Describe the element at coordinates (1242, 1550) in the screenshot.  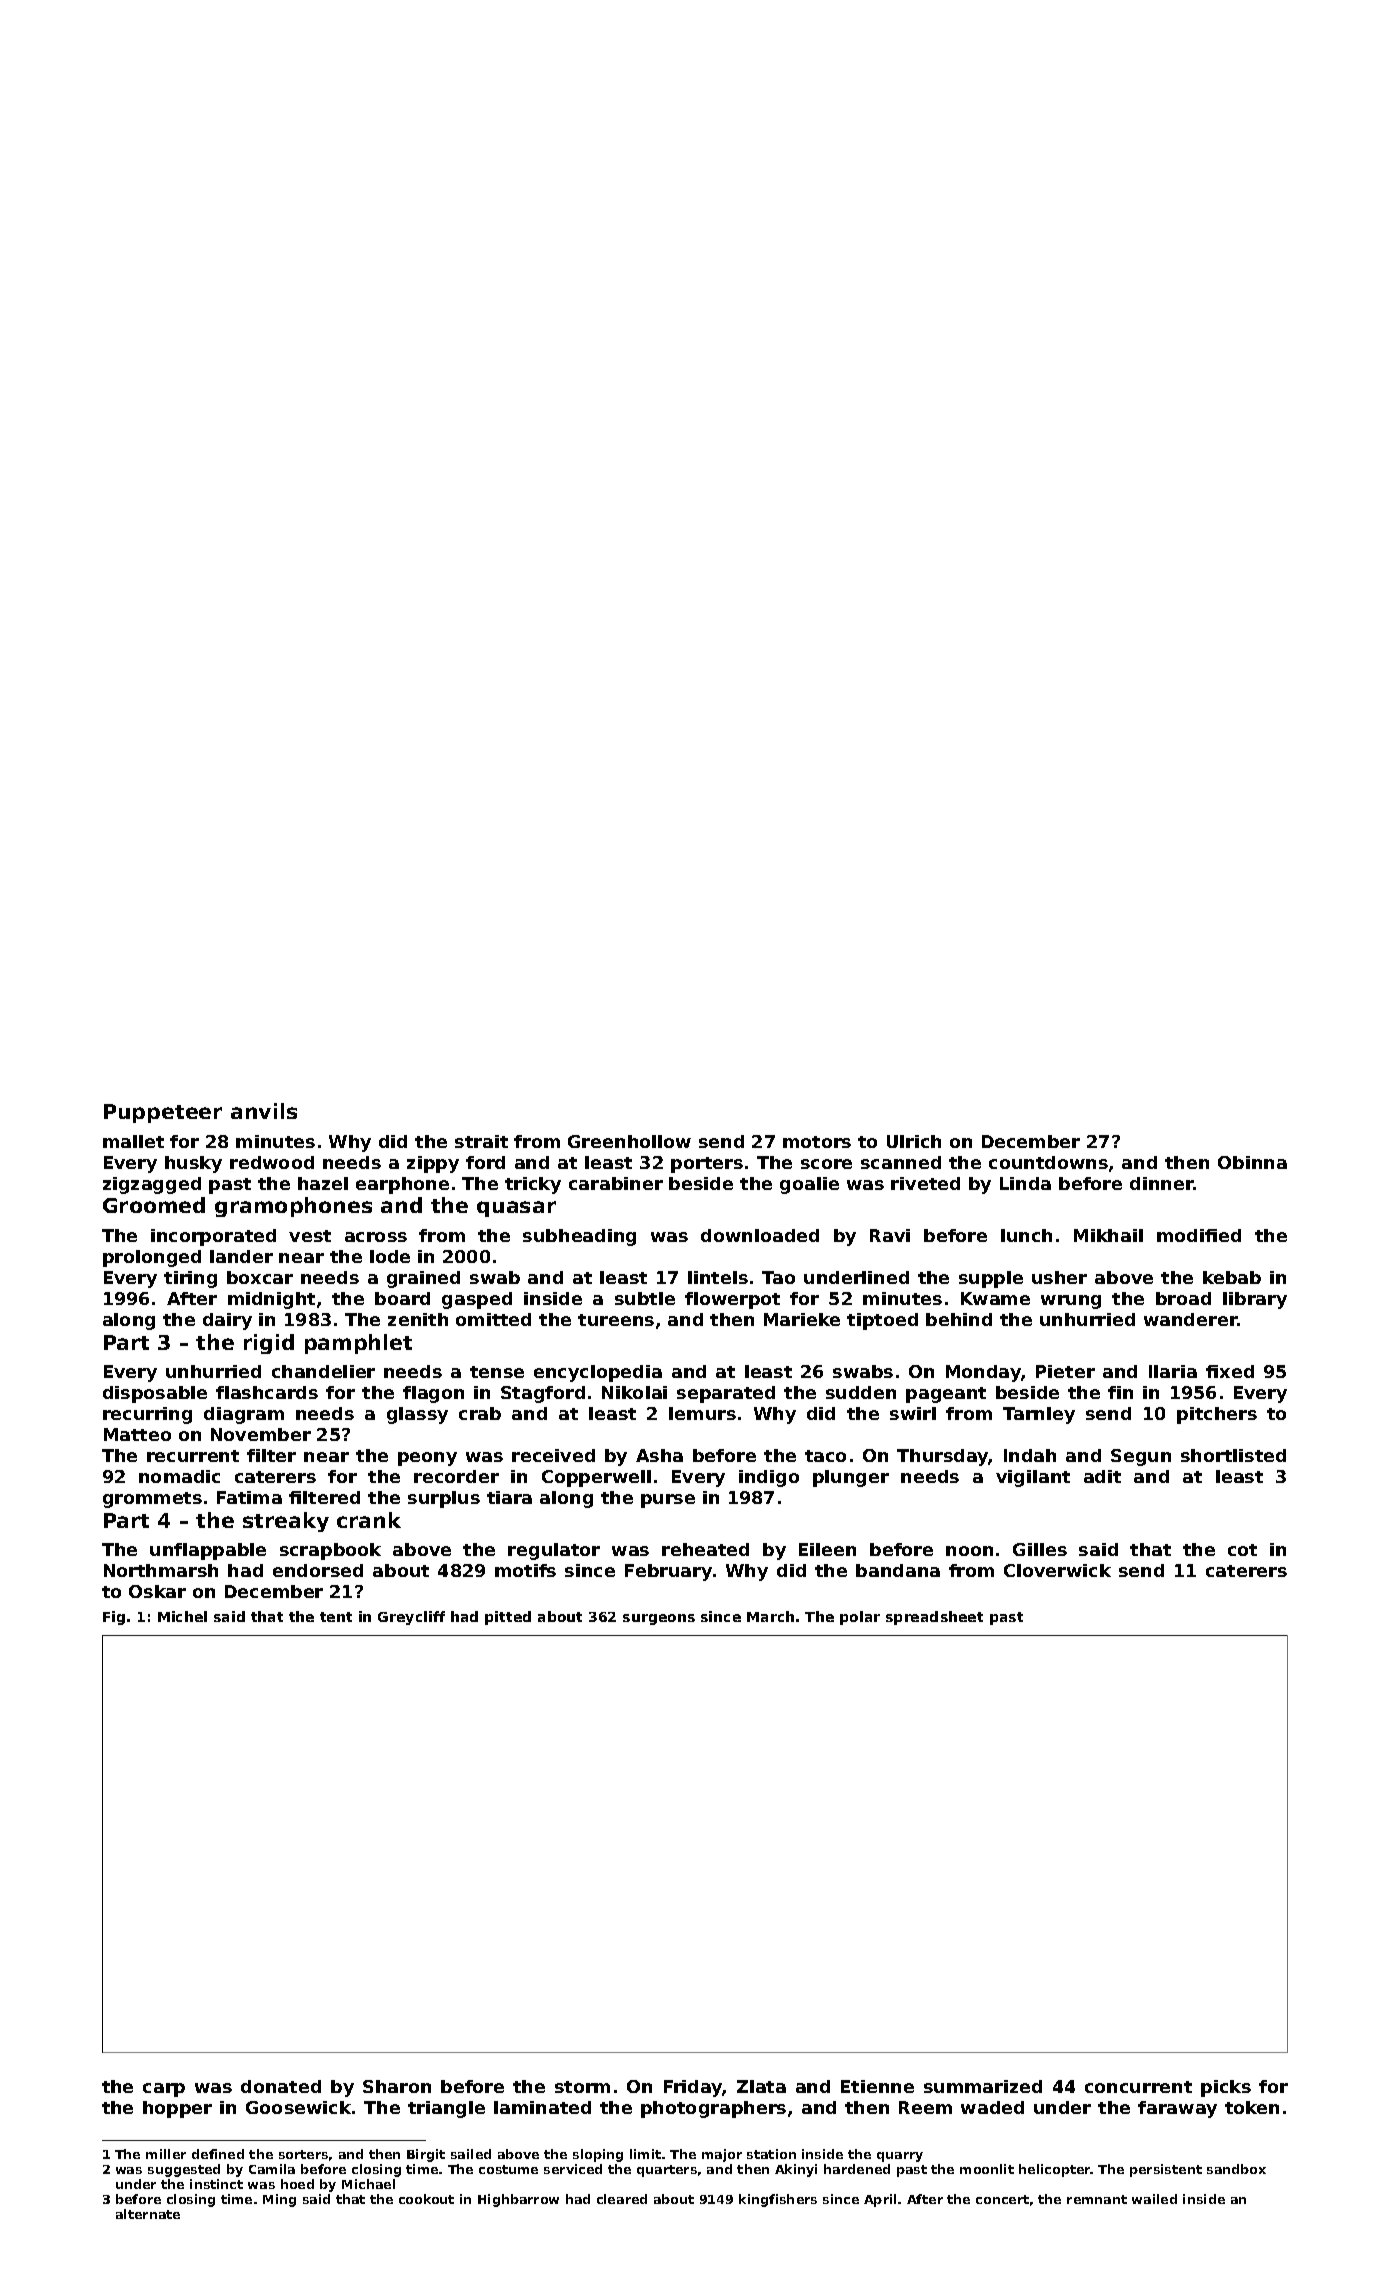
I see `cot` at that location.
